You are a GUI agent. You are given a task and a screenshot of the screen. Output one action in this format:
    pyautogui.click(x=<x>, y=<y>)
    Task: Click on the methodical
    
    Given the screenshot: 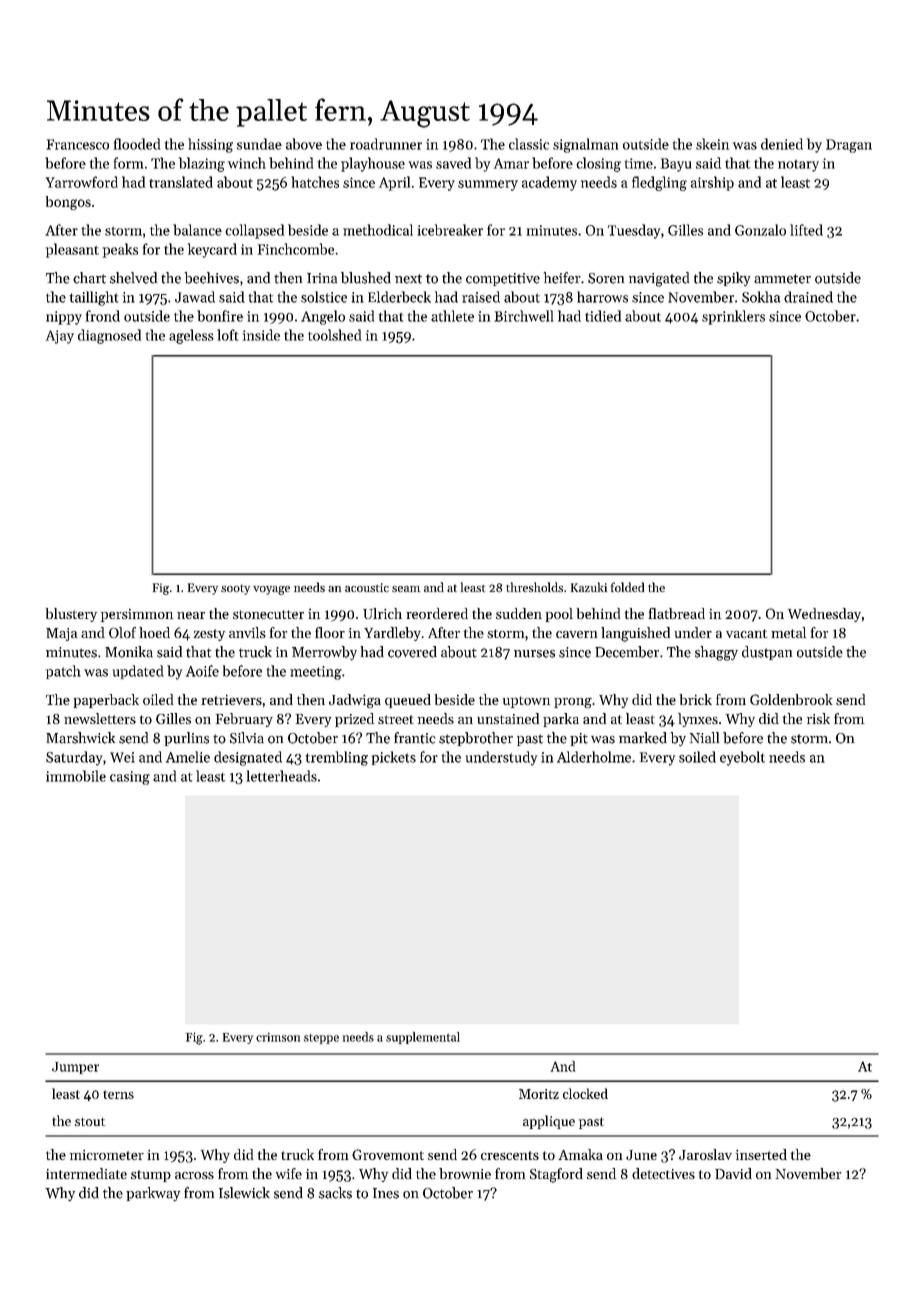 What is the action you would take?
    pyautogui.click(x=378, y=230)
